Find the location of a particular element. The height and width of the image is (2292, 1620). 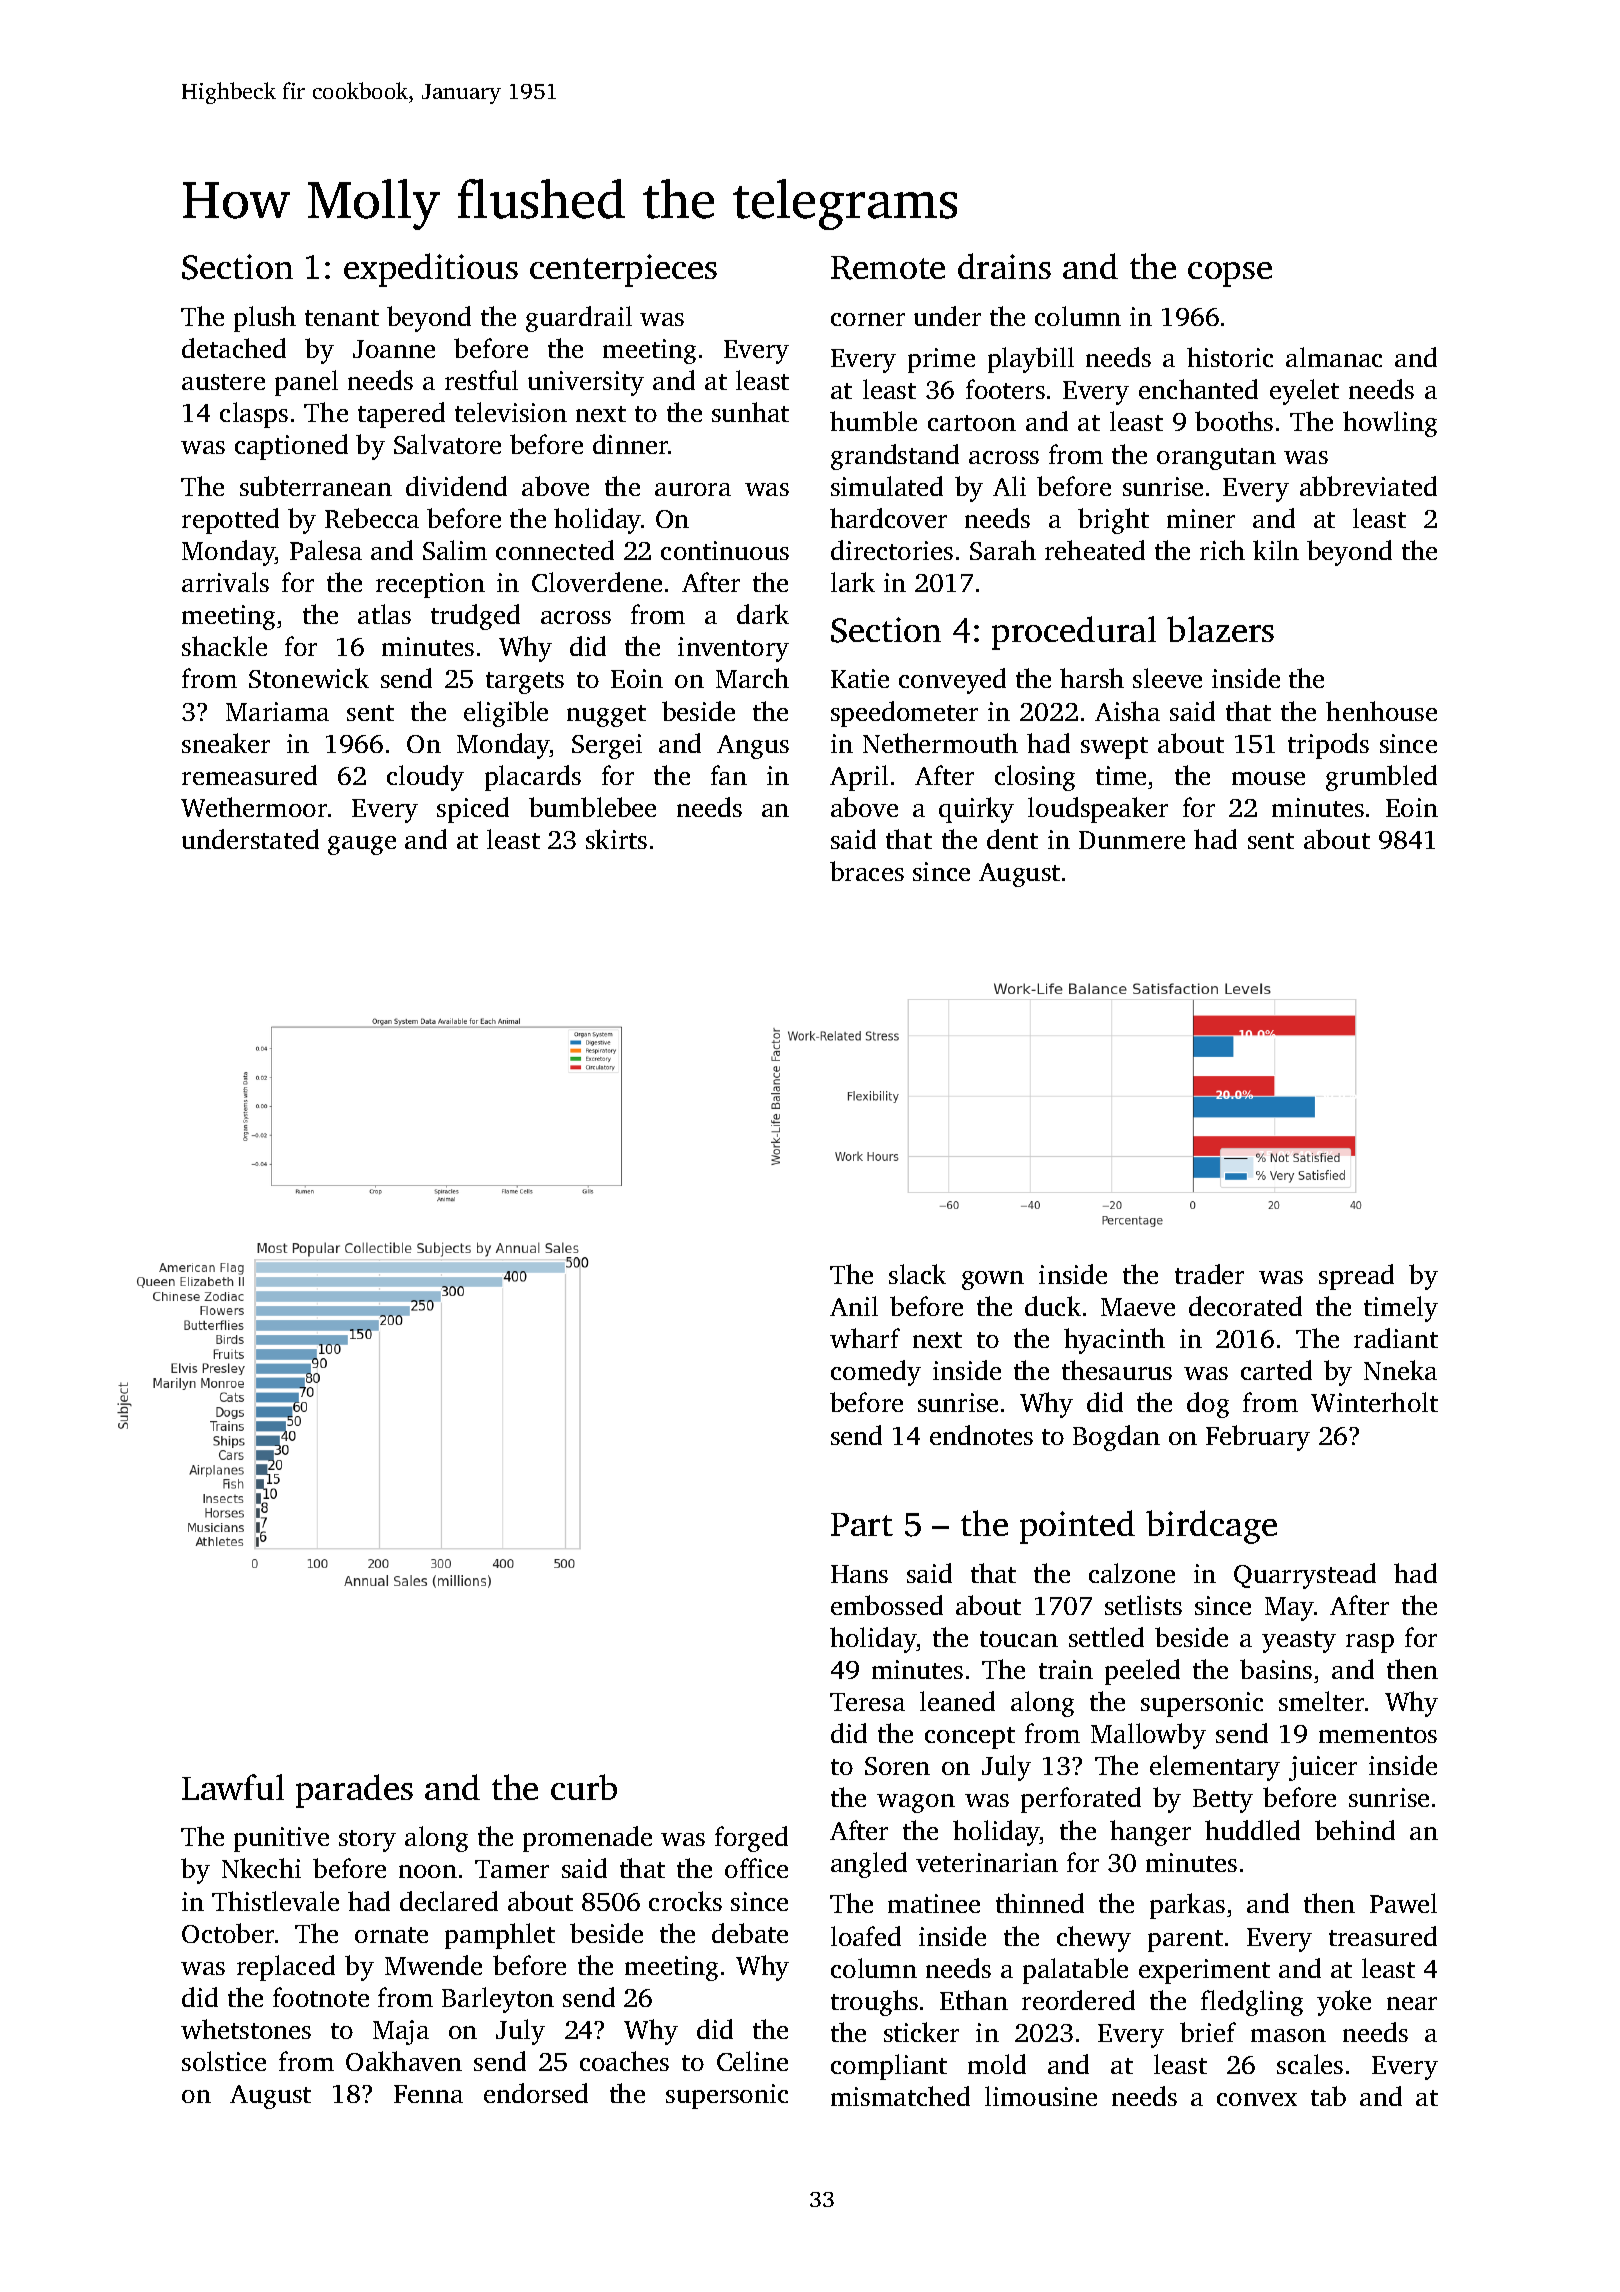

mismatched is located at coordinates (900, 2096).
